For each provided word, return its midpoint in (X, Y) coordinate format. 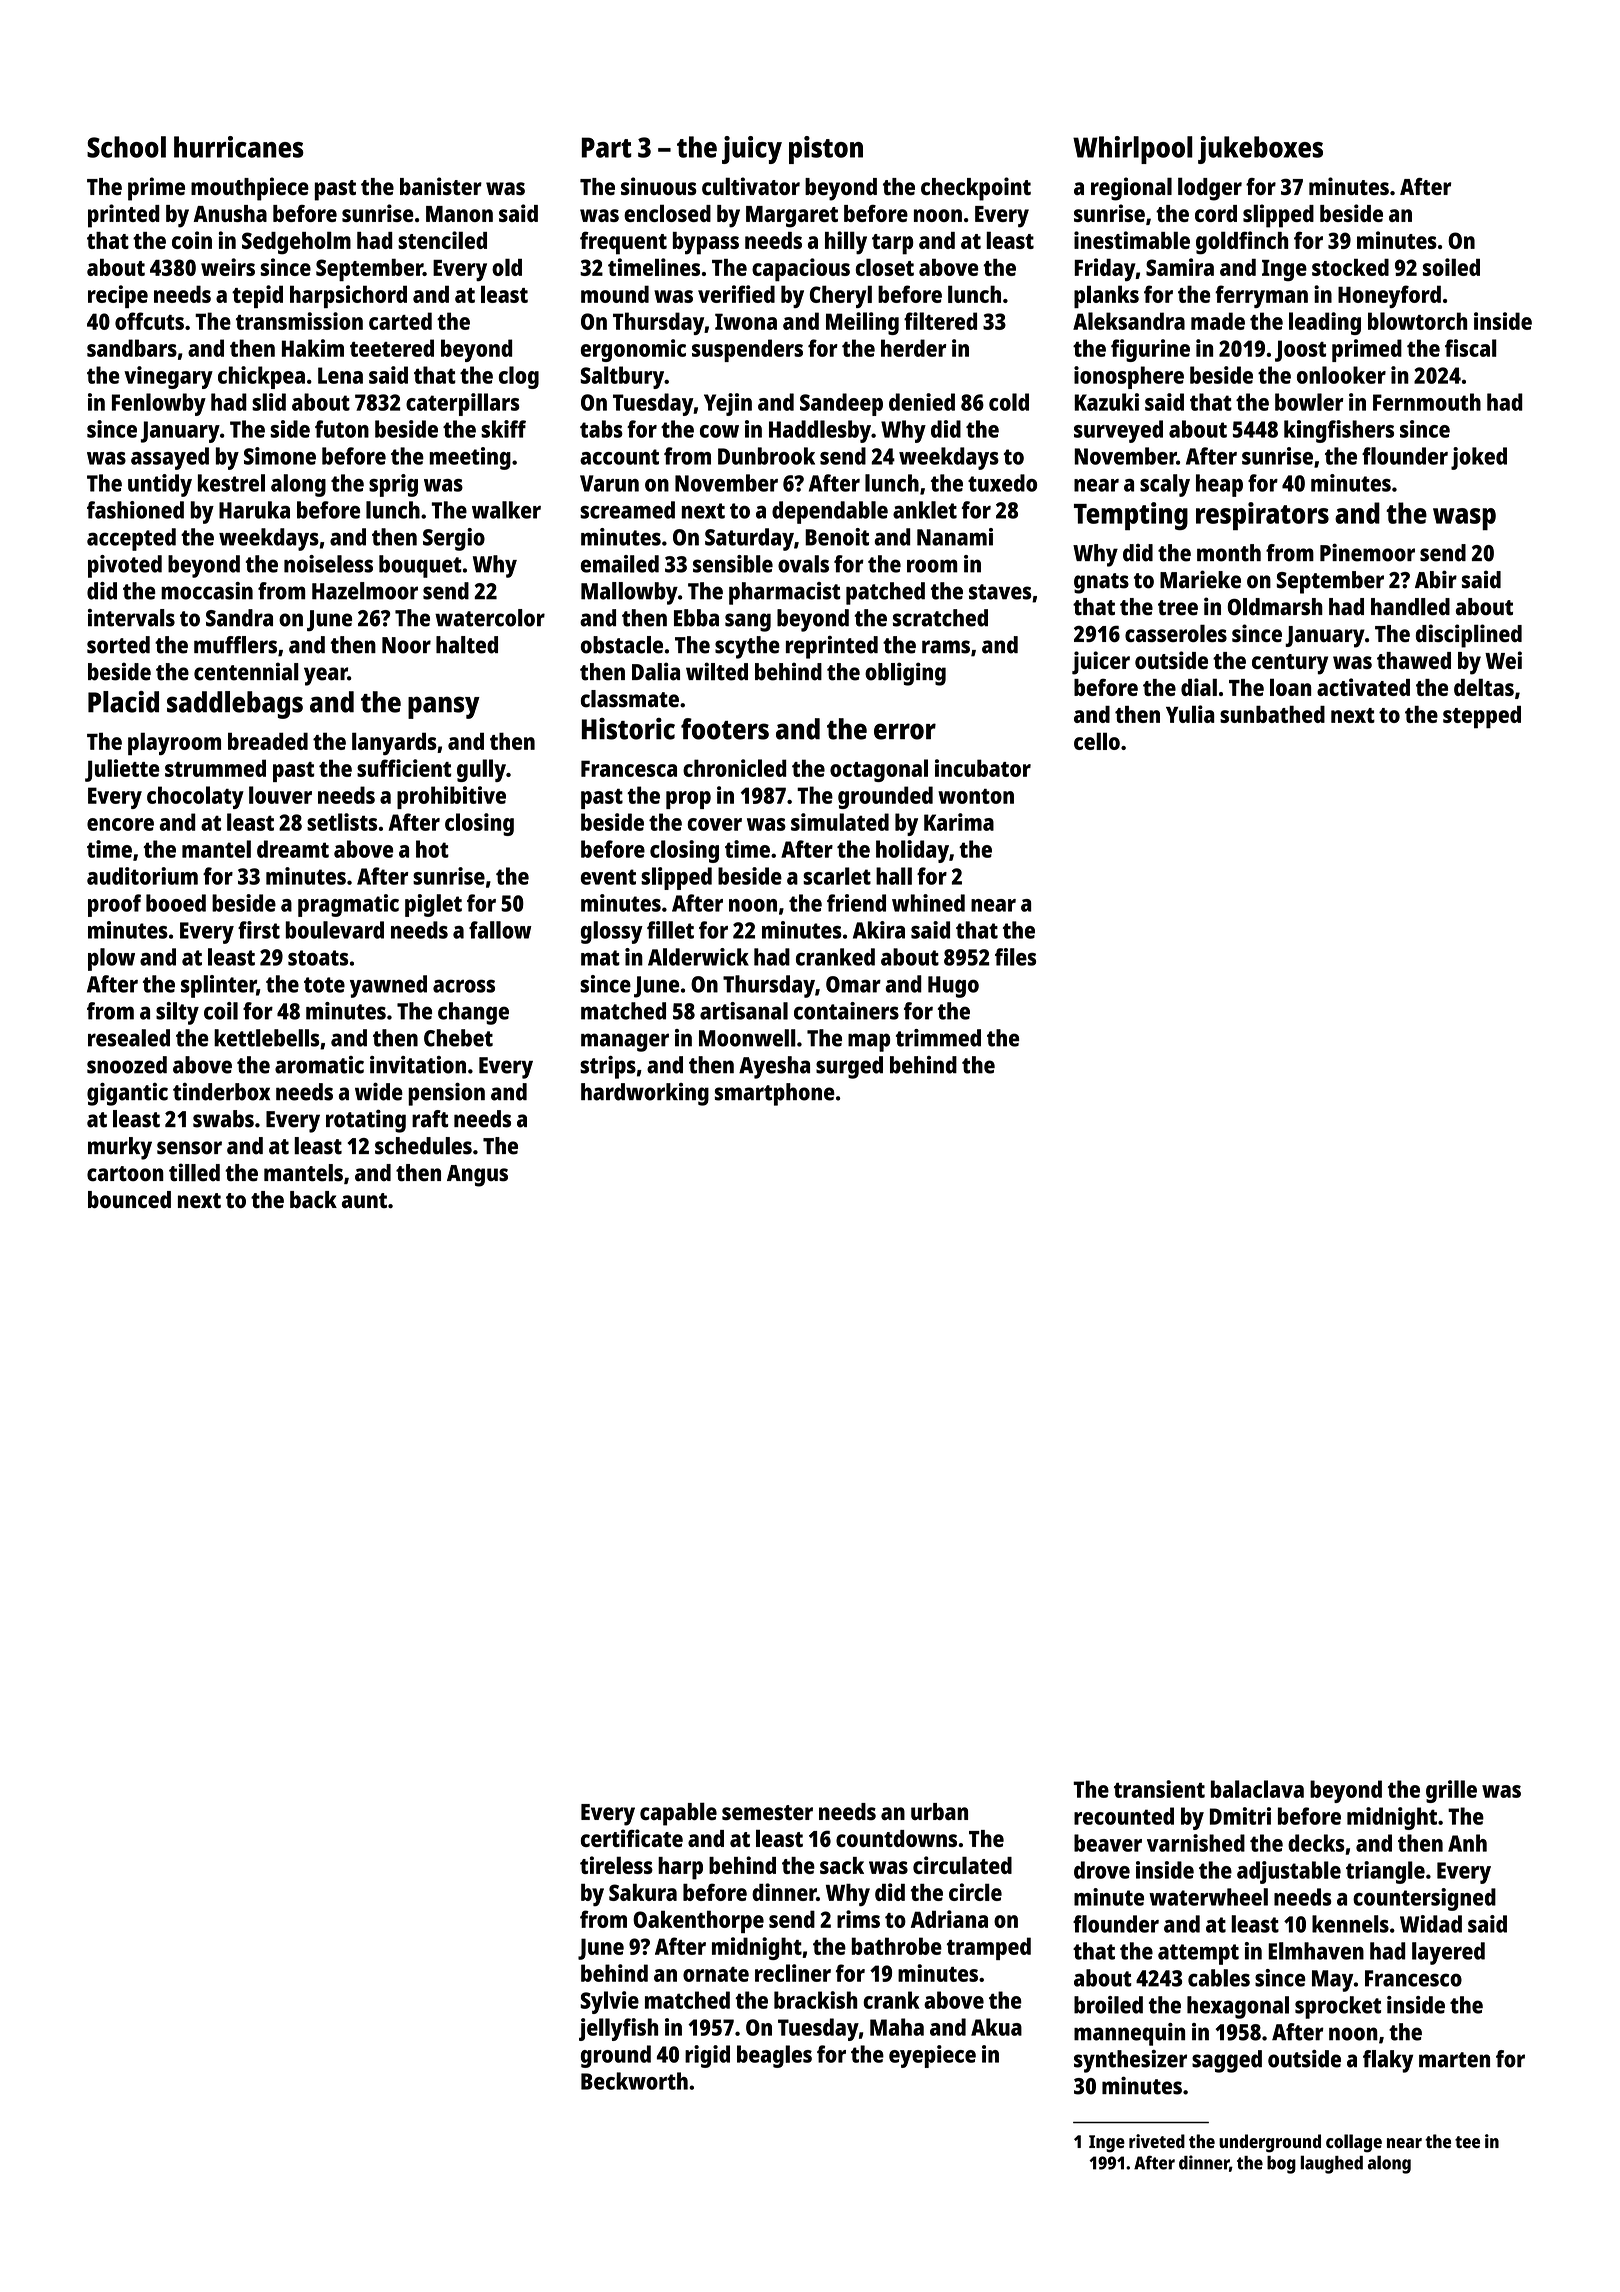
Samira (1180, 267)
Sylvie (609, 2002)
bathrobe (897, 1946)
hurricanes (239, 147)
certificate (632, 1838)
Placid (123, 702)
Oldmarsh (1275, 607)
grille (1451, 1791)
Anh (1467, 1843)
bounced (129, 1199)
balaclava (1257, 1789)
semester (767, 1812)
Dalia (656, 671)
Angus (477, 1176)
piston (826, 150)
